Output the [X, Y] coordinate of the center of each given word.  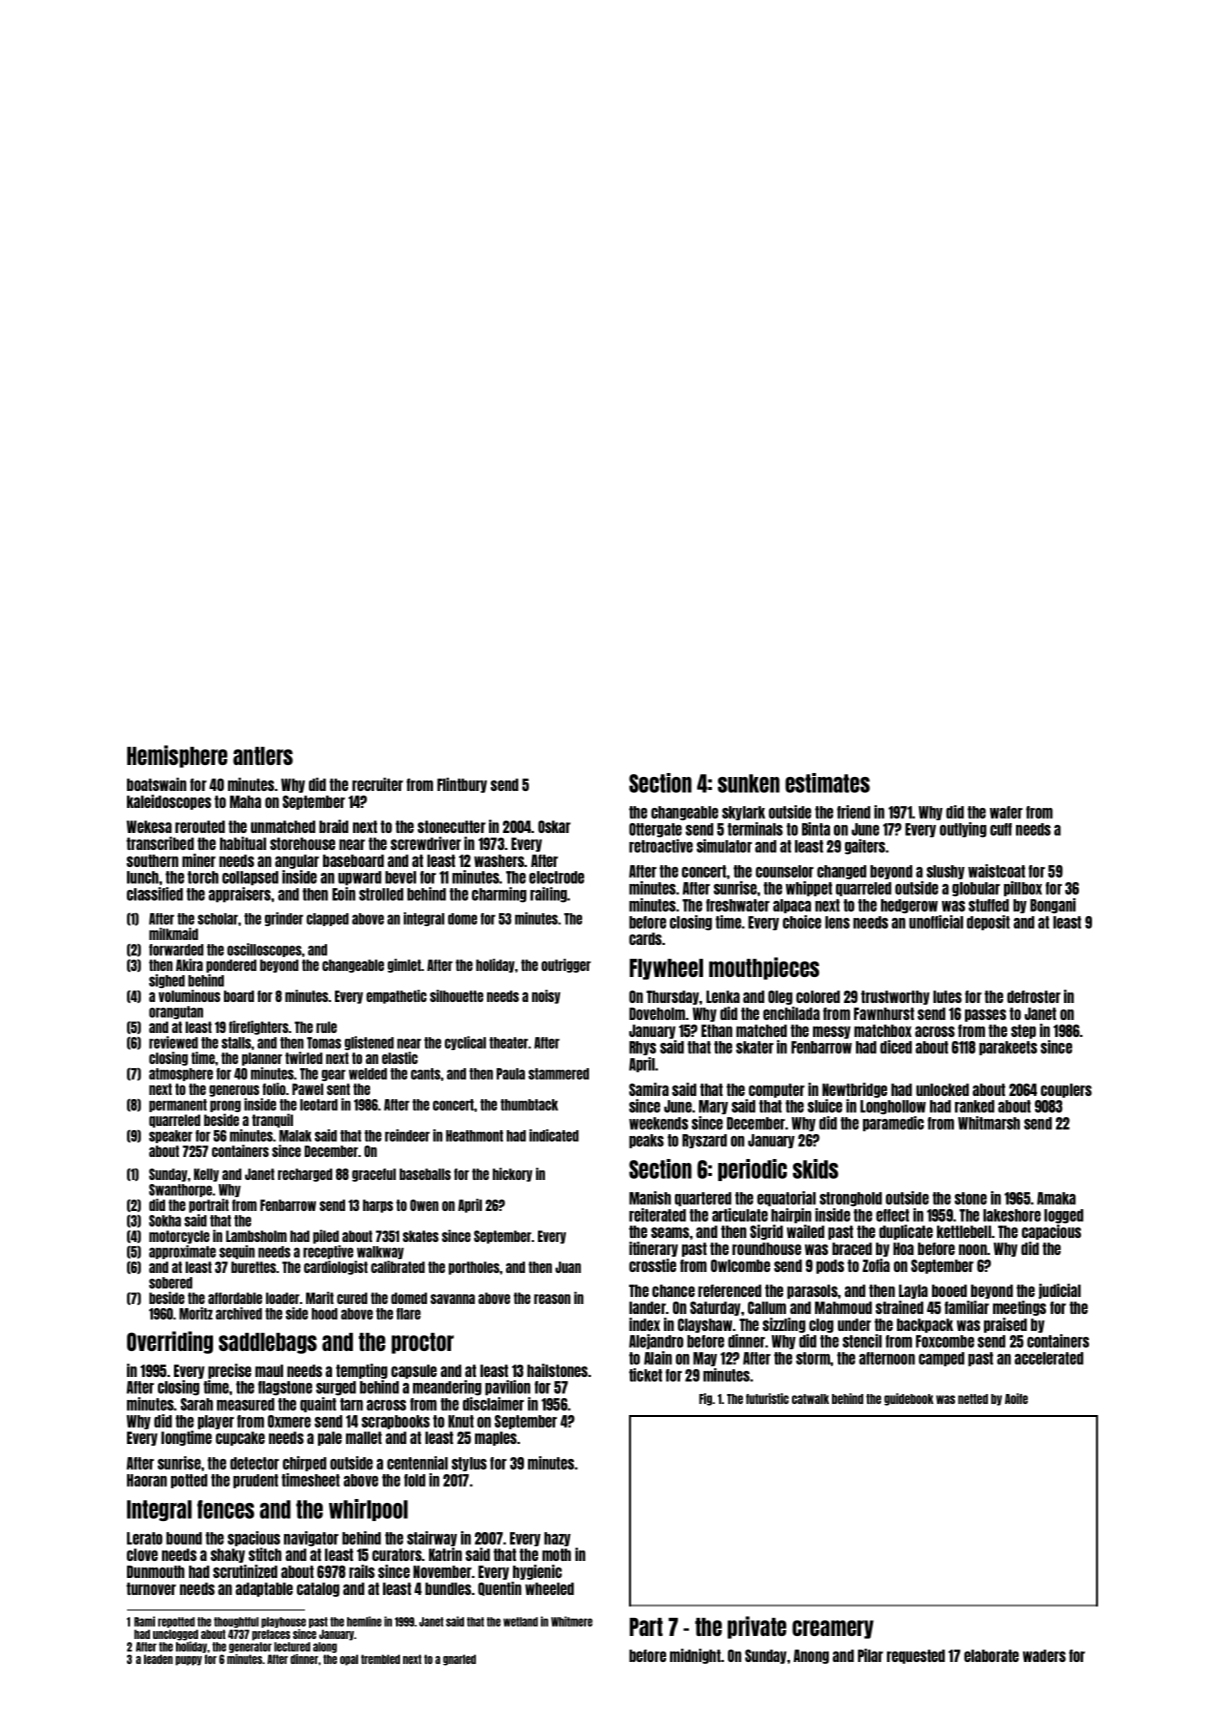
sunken [749, 783]
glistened [369, 1043]
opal [349, 1660]
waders [1044, 1655]
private [756, 1627]
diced [896, 1047]
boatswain [156, 784]
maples [496, 1438]
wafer [1006, 812]
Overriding [170, 1342]
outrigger [566, 966]
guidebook [909, 1399]
